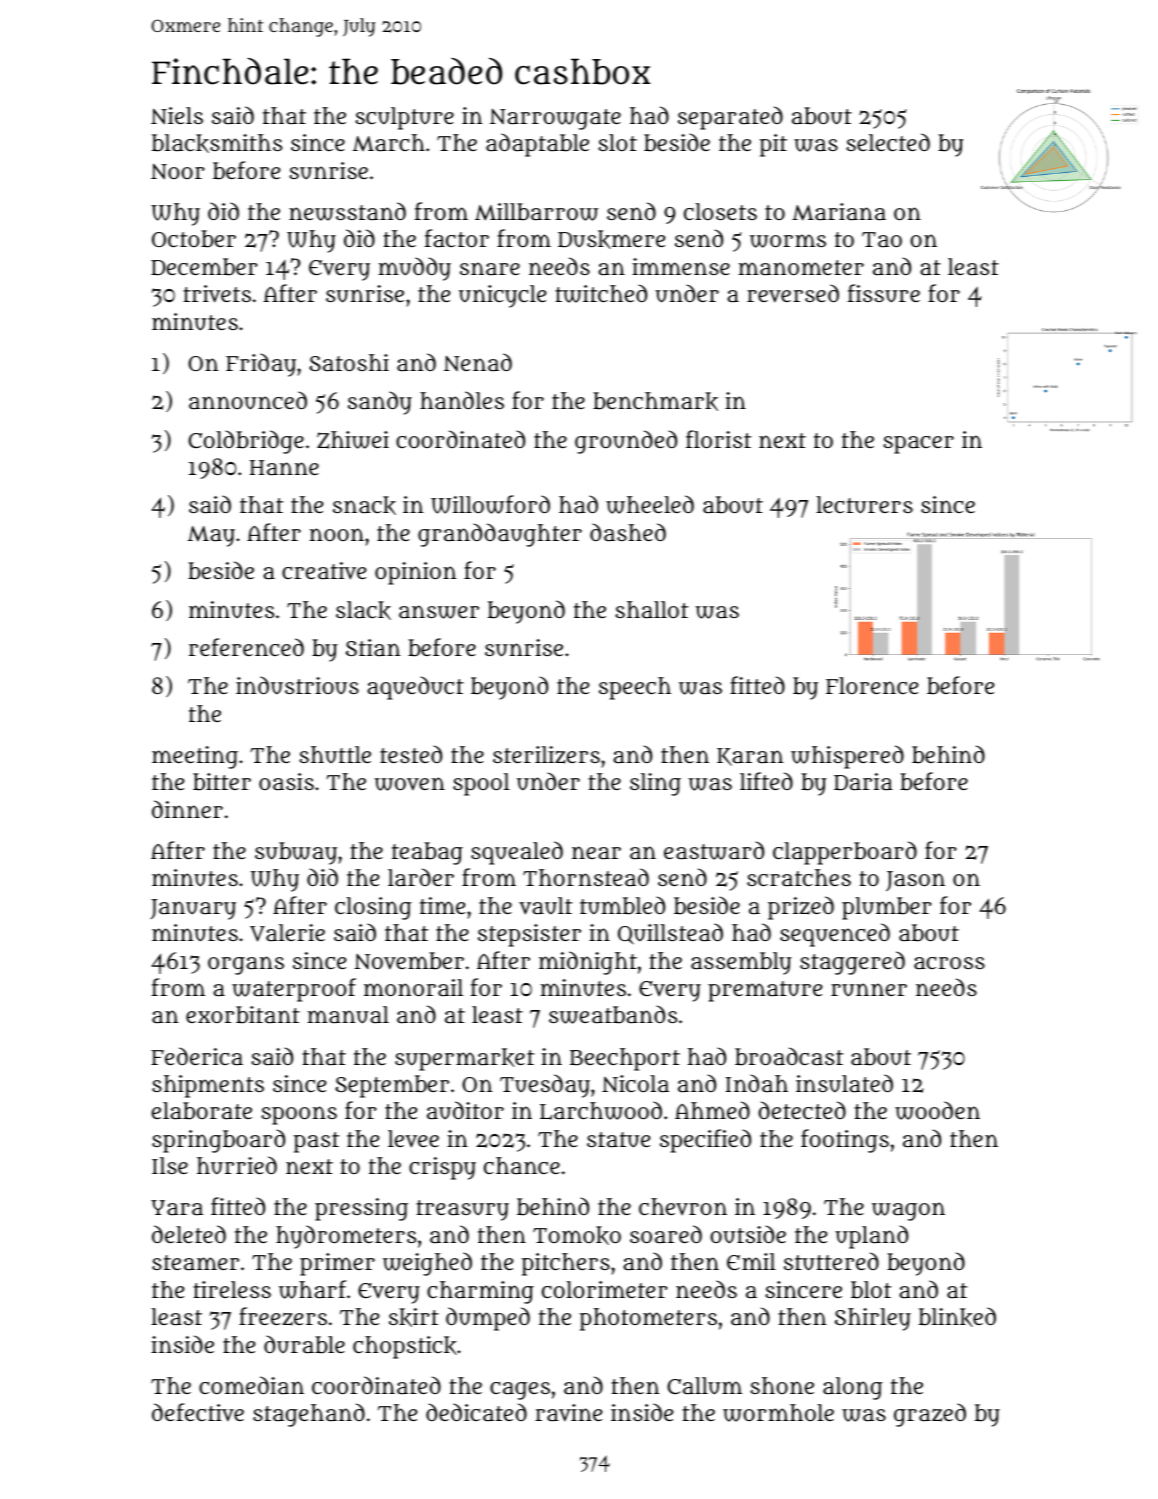 Image resolution: width=1158 pixels, height=1499 pixels. I want to click on Daria, so click(863, 781).
